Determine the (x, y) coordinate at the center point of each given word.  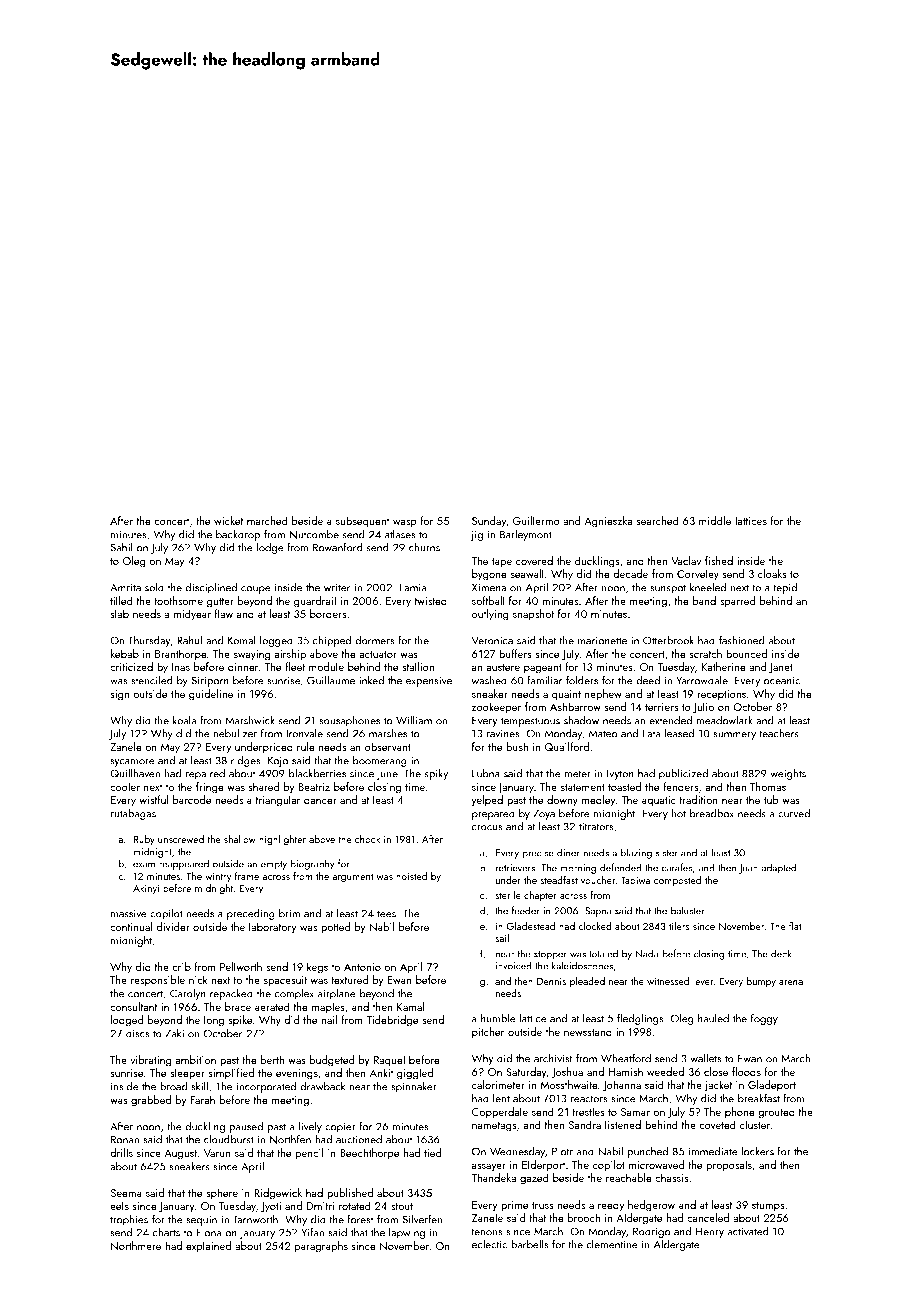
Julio (703, 708)
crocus (487, 828)
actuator (378, 654)
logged (276, 641)
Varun (217, 1153)
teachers (779, 733)
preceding (251, 914)
